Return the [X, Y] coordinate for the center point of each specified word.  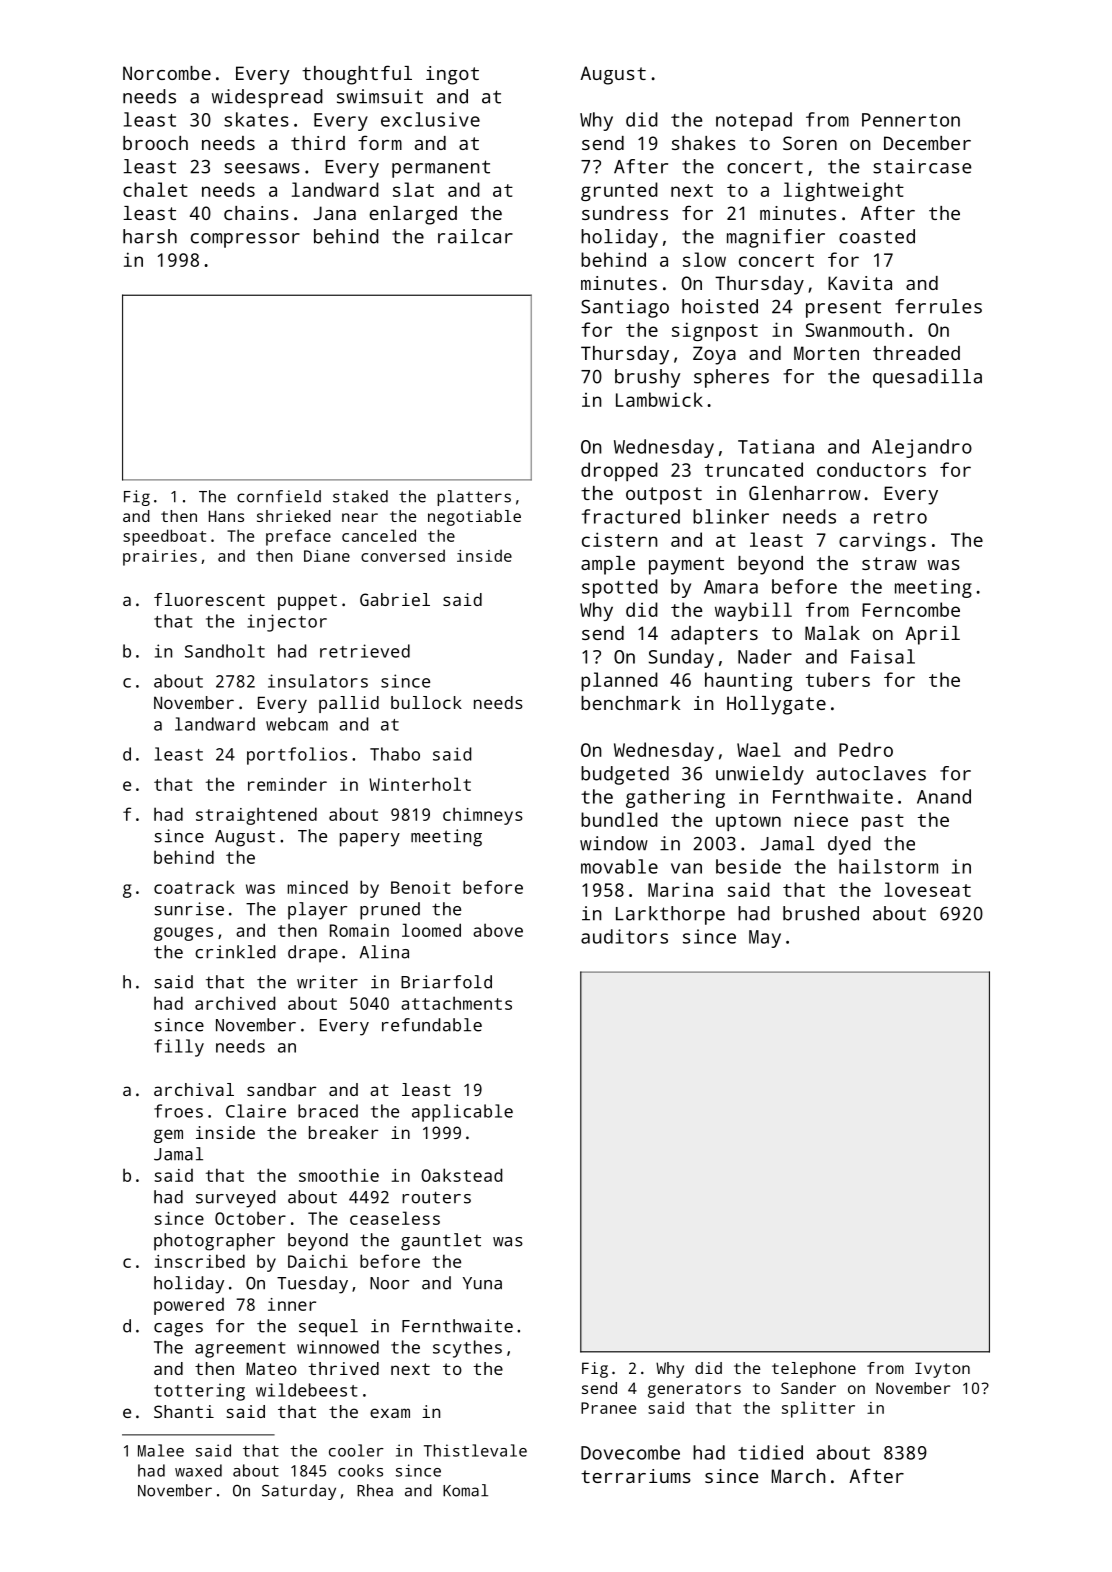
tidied [770, 1452]
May [765, 939]
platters [474, 498]
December [927, 143]
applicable [462, 1113]
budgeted [625, 775]
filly [179, 1048]
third [318, 143]
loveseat [927, 889]
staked [360, 496]
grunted [619, 191]
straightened [256, 816]
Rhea [375, 1490]
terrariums [636, 1476]
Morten [826, 353]
